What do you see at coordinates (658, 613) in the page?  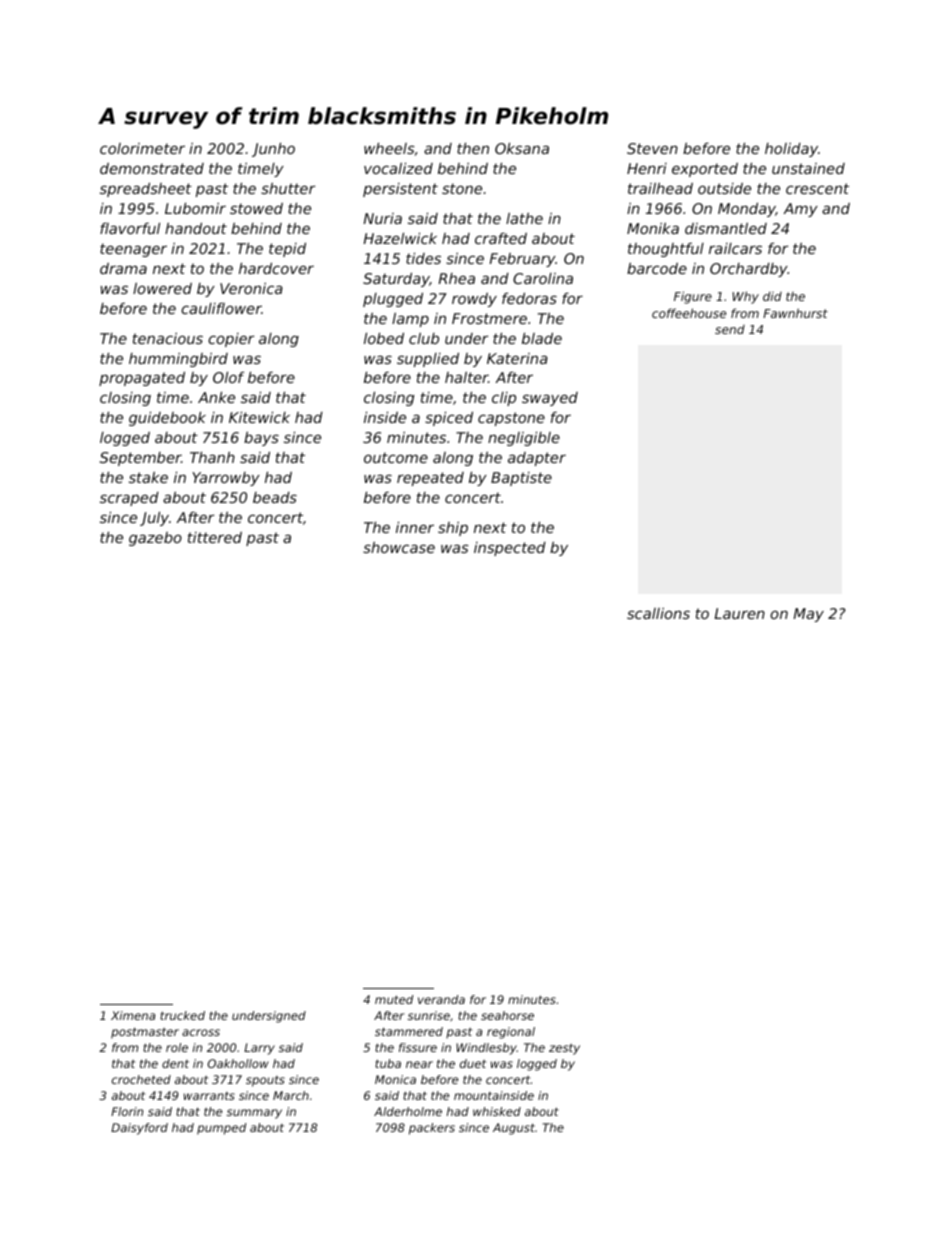 I see `scallions` at bounding box center [658, 613].
